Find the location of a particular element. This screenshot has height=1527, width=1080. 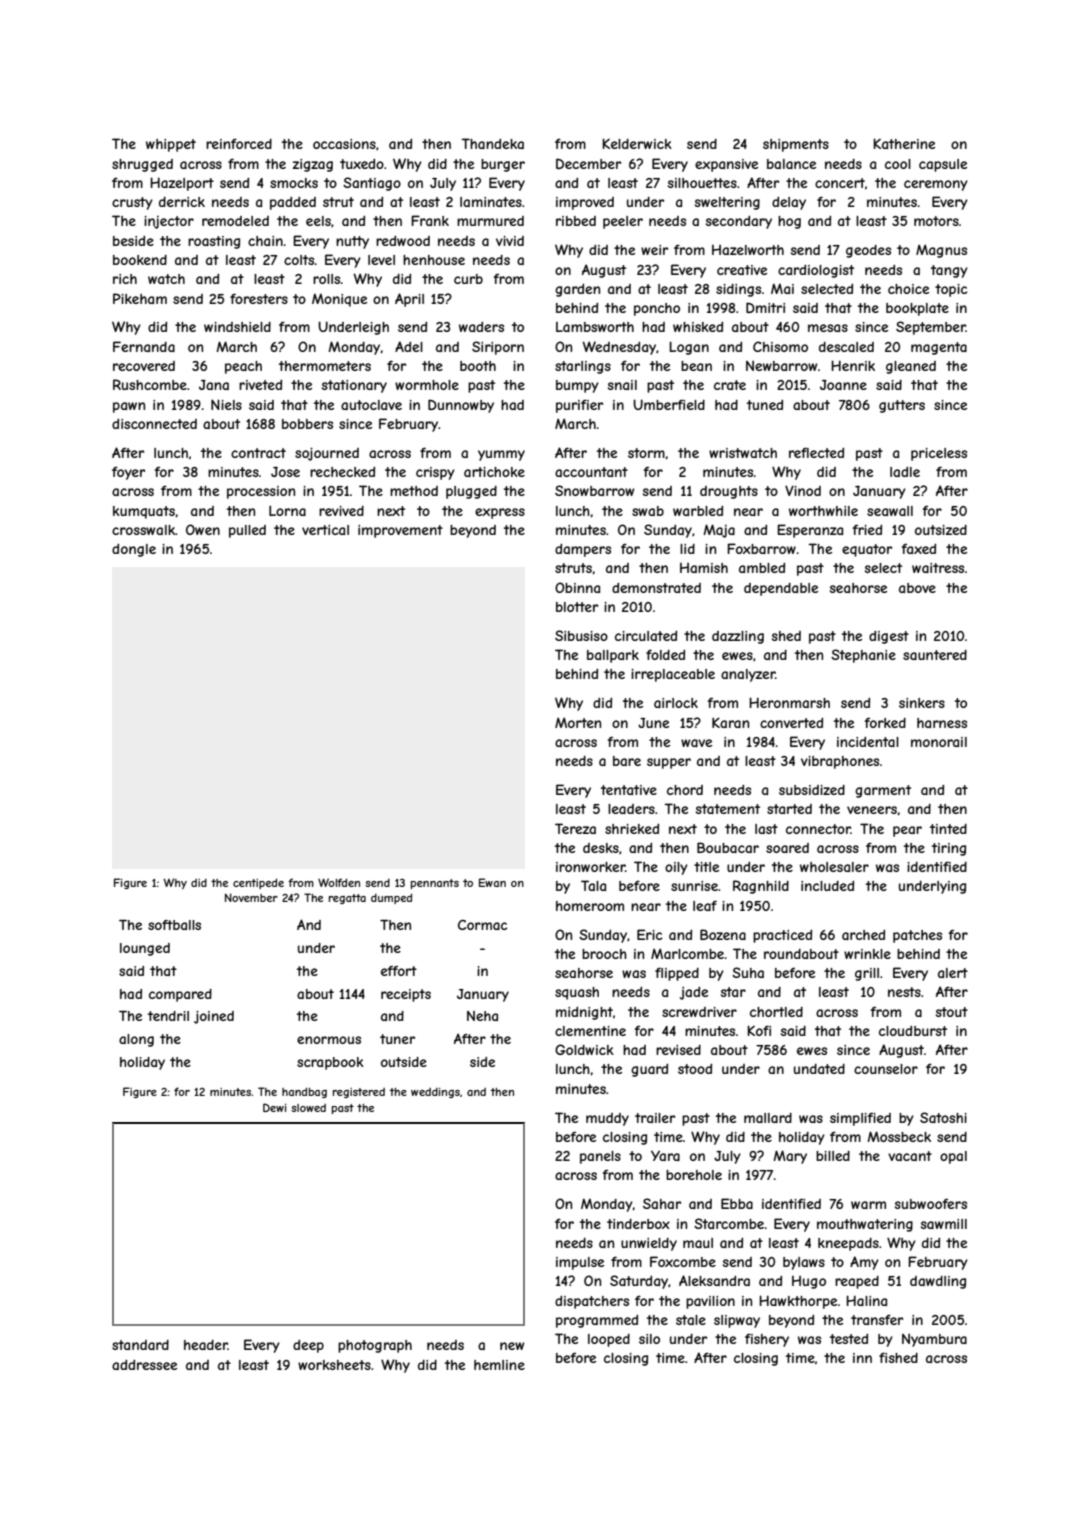

December is located at coordinates (588, 163).
